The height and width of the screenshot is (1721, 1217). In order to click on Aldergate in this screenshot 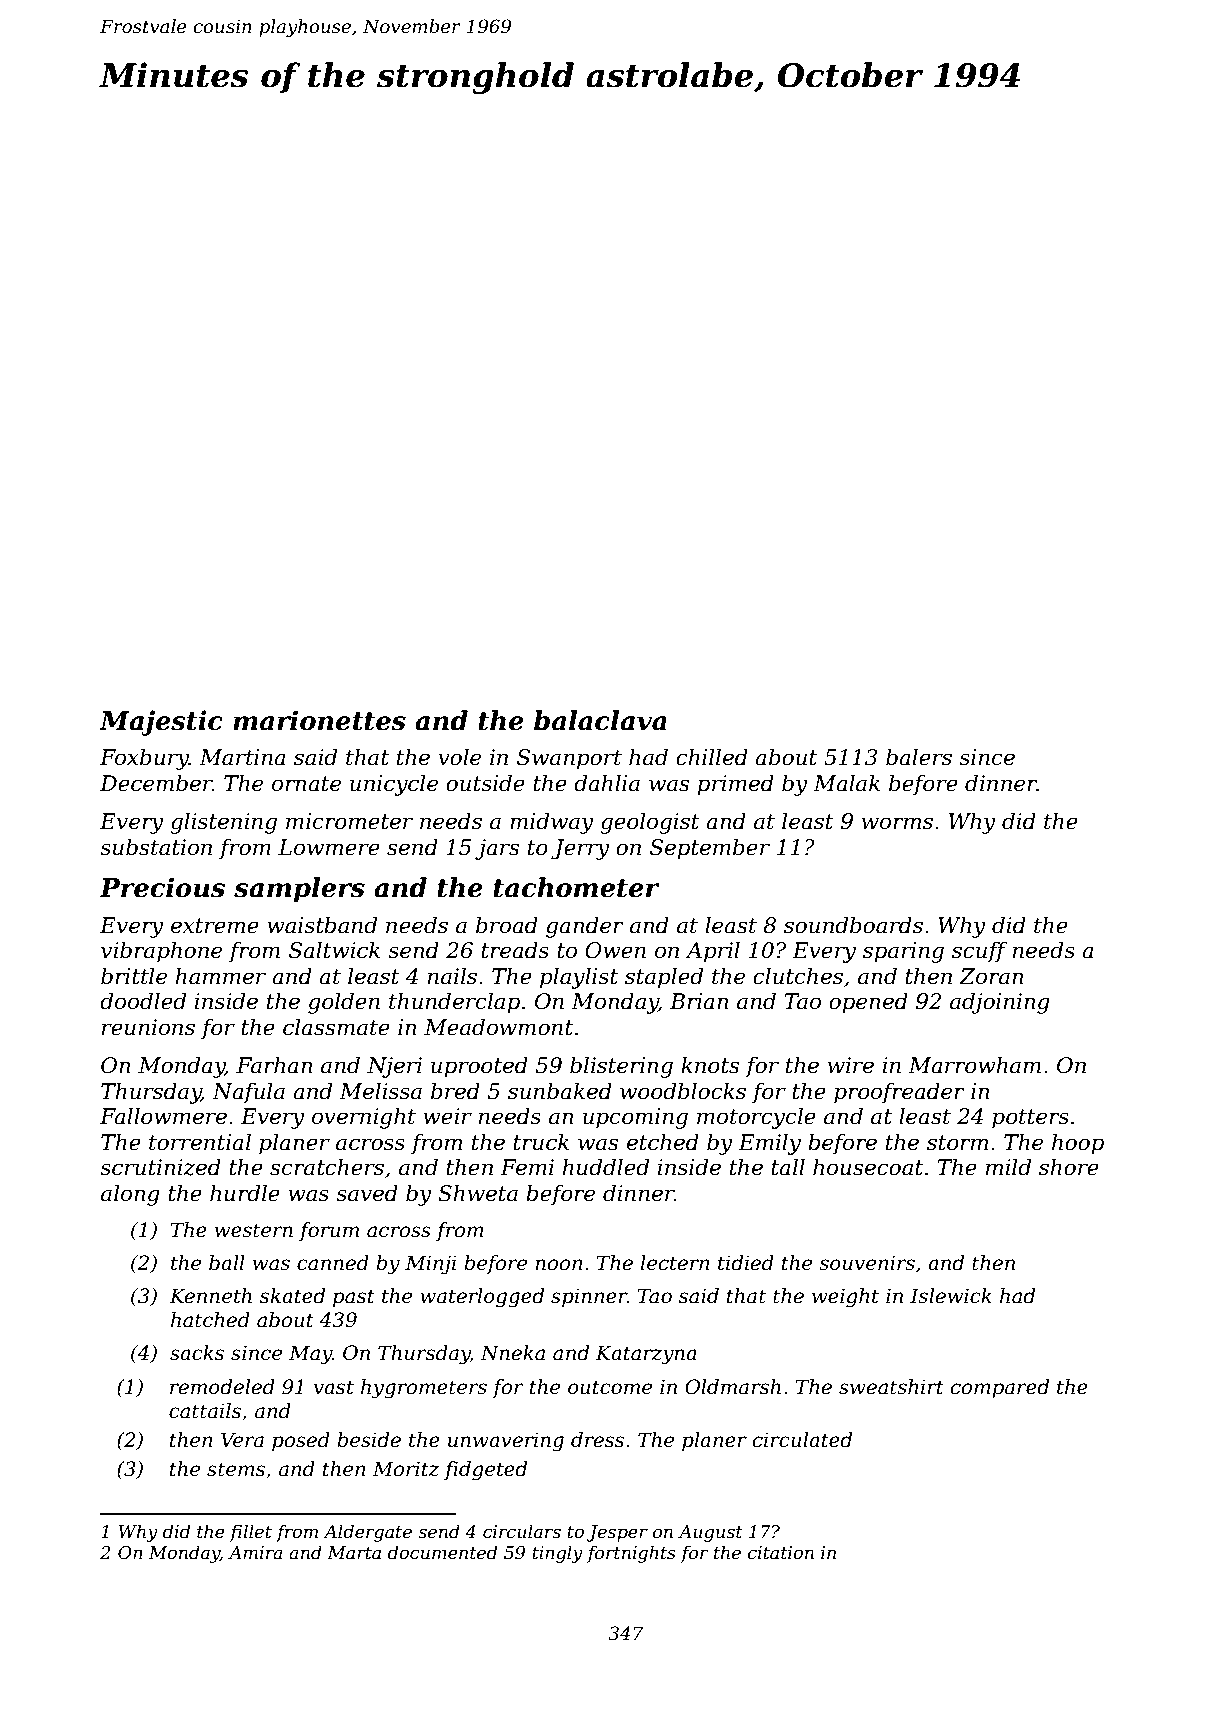, I will do `click(367, 1533)`.
